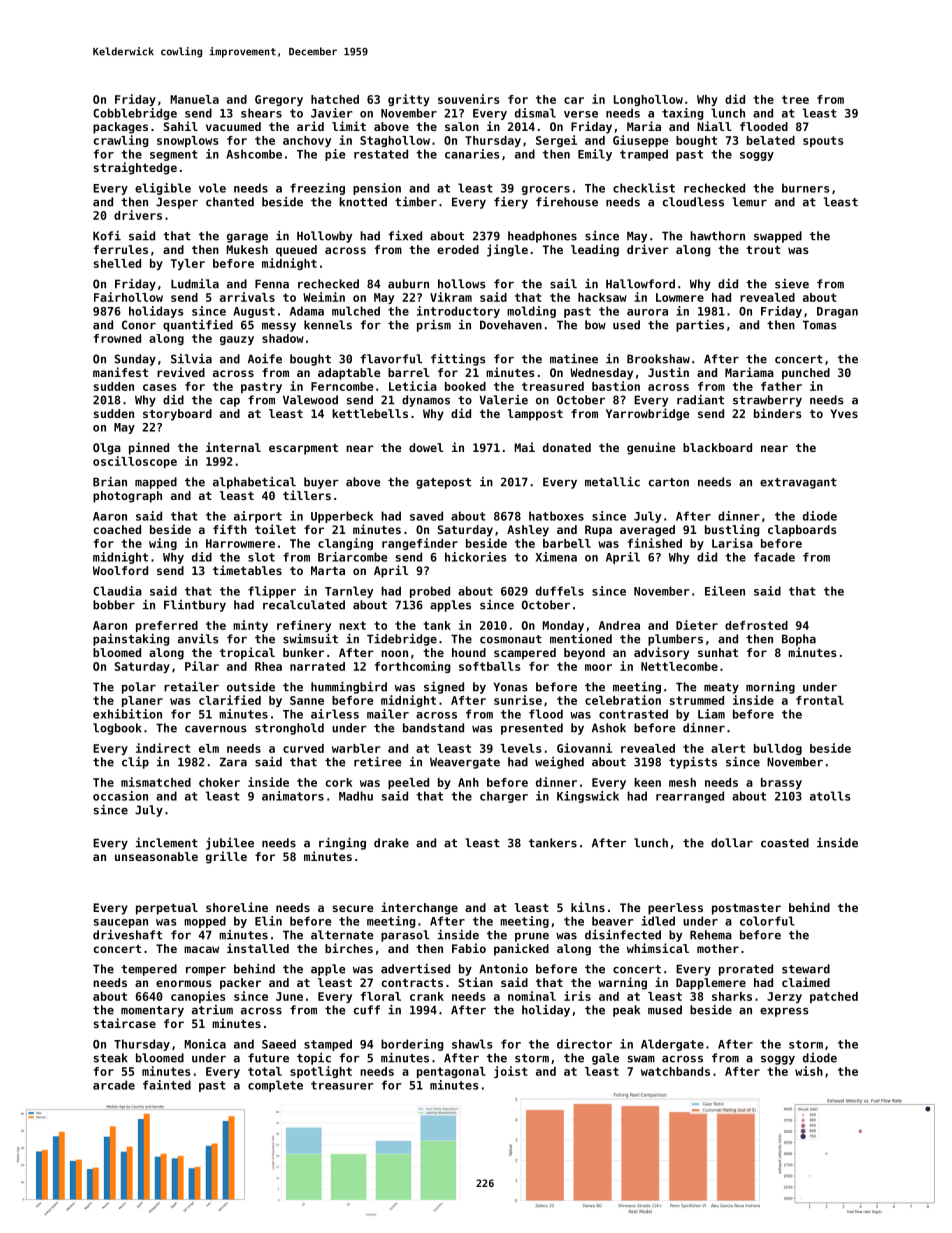 Image resolution: width=952 pixels, height=1233 pixels. What do you see at coordinates (785, 843) in the screenshot?
I see `coasted` at bounding box center [785, 843].
